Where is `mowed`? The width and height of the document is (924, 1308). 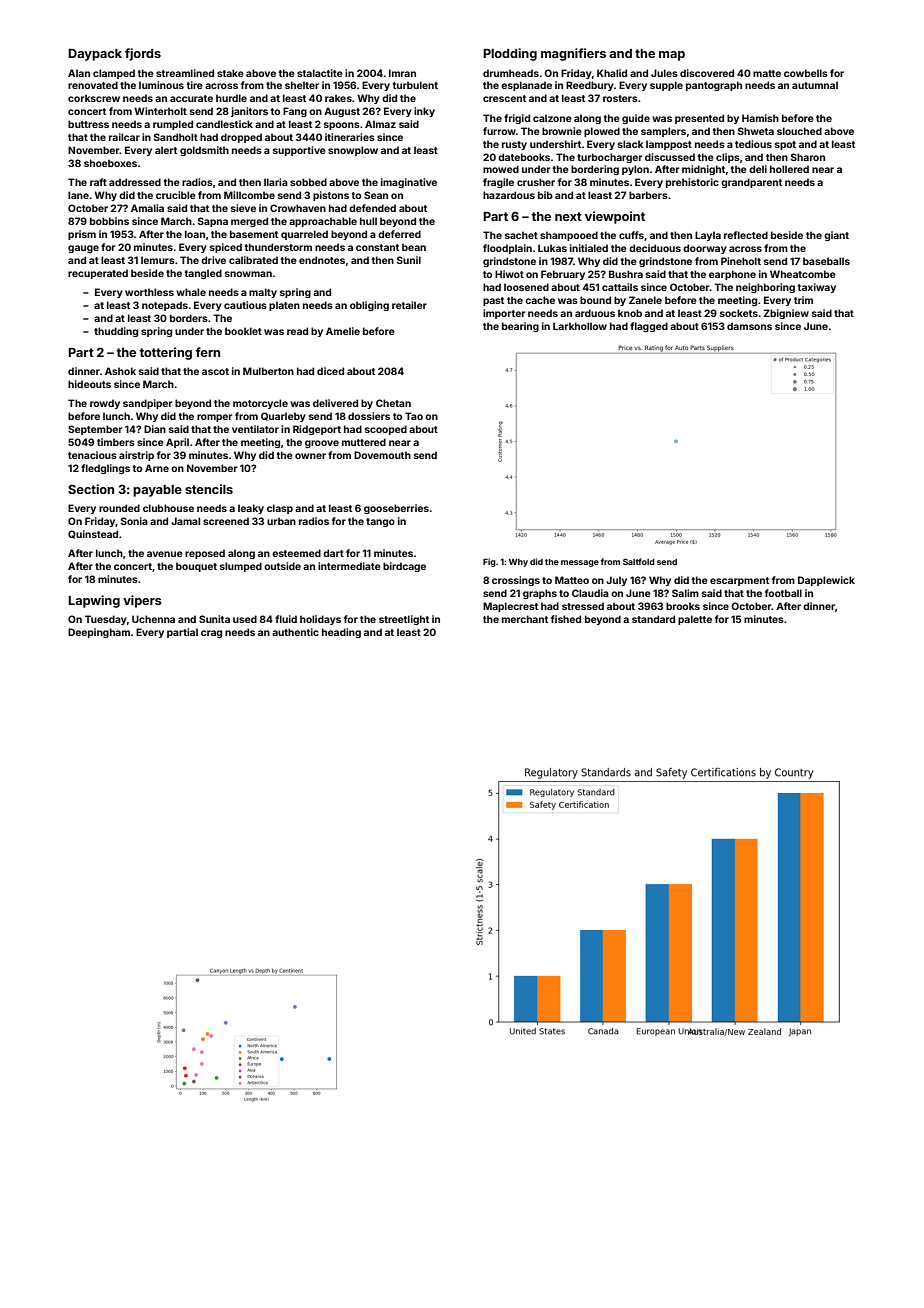 mowed is located at coordinates (501, 169).
